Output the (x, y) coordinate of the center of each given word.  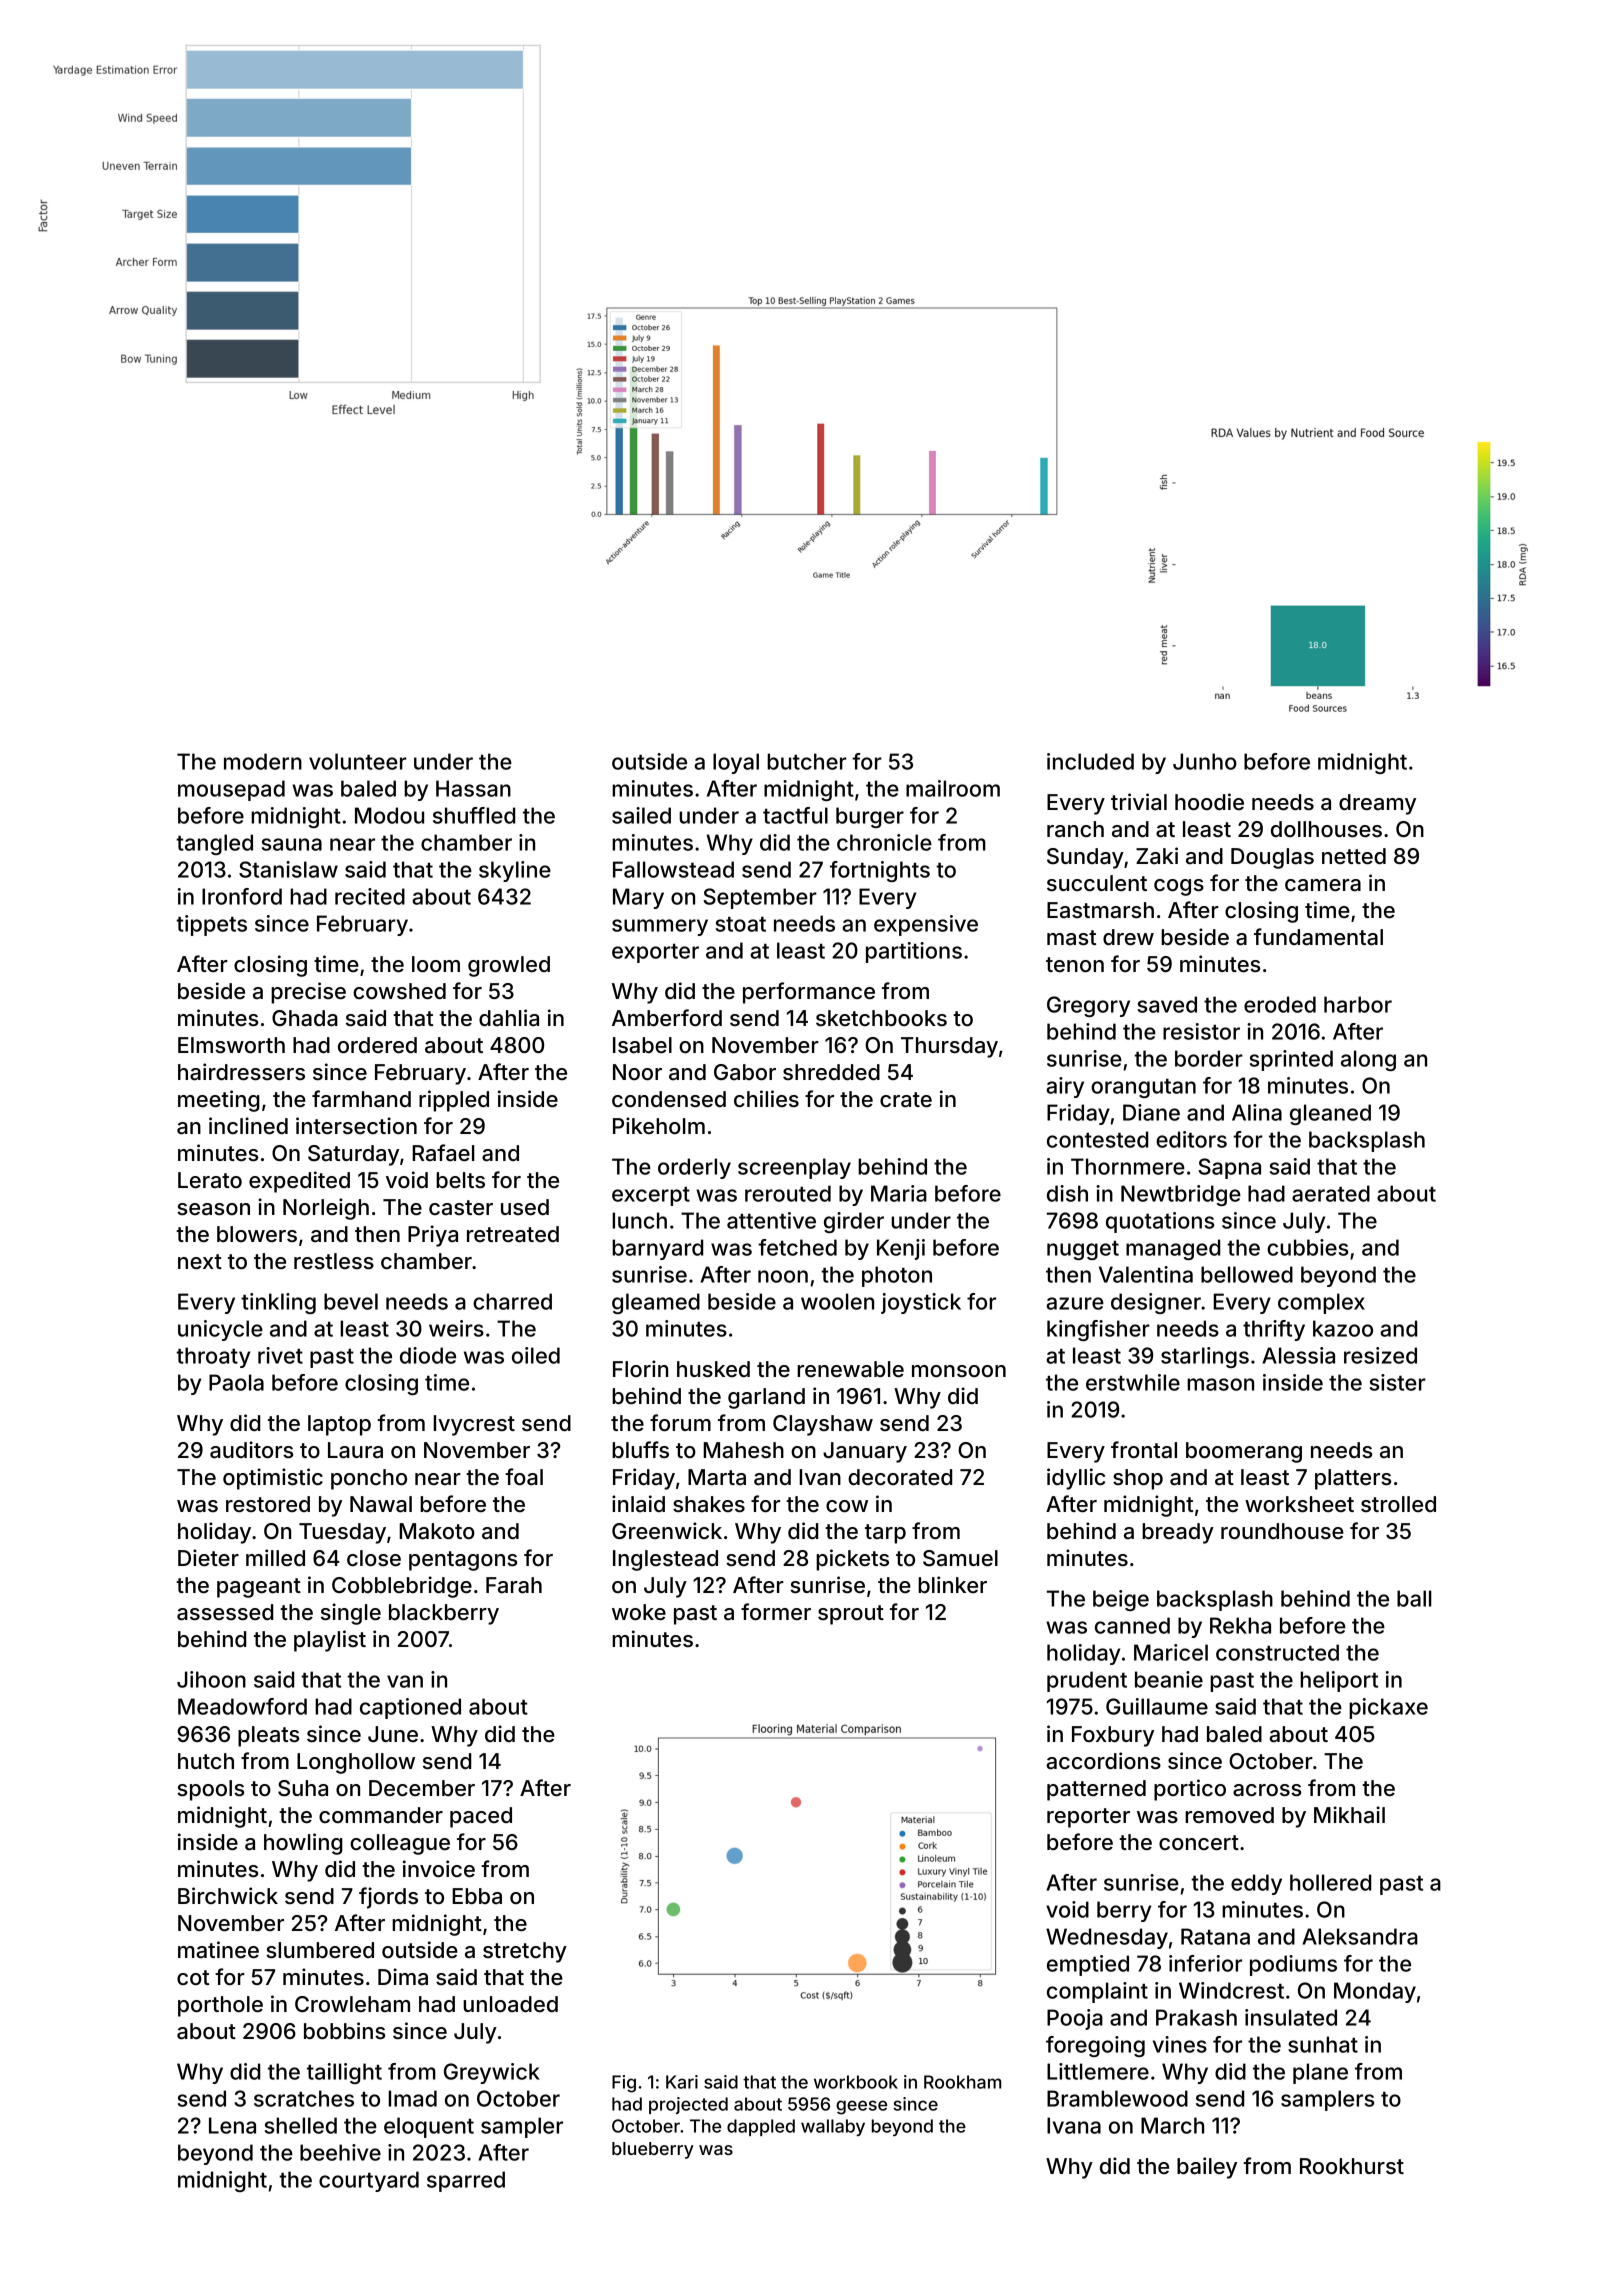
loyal (736, 763)
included (1090, 761)
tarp (885, 1534)
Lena (232, 2125)
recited (370, 896)
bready (1178, 1533)
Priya (433, 1236)
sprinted (1291, 1060)
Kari (682, 2082)
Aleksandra (1360, 1936)
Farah (514, 1585)
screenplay (794, 1168)
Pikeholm (659, 1125)
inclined (248, 1125)
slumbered (320, 1950)
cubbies (1307, 1247)
